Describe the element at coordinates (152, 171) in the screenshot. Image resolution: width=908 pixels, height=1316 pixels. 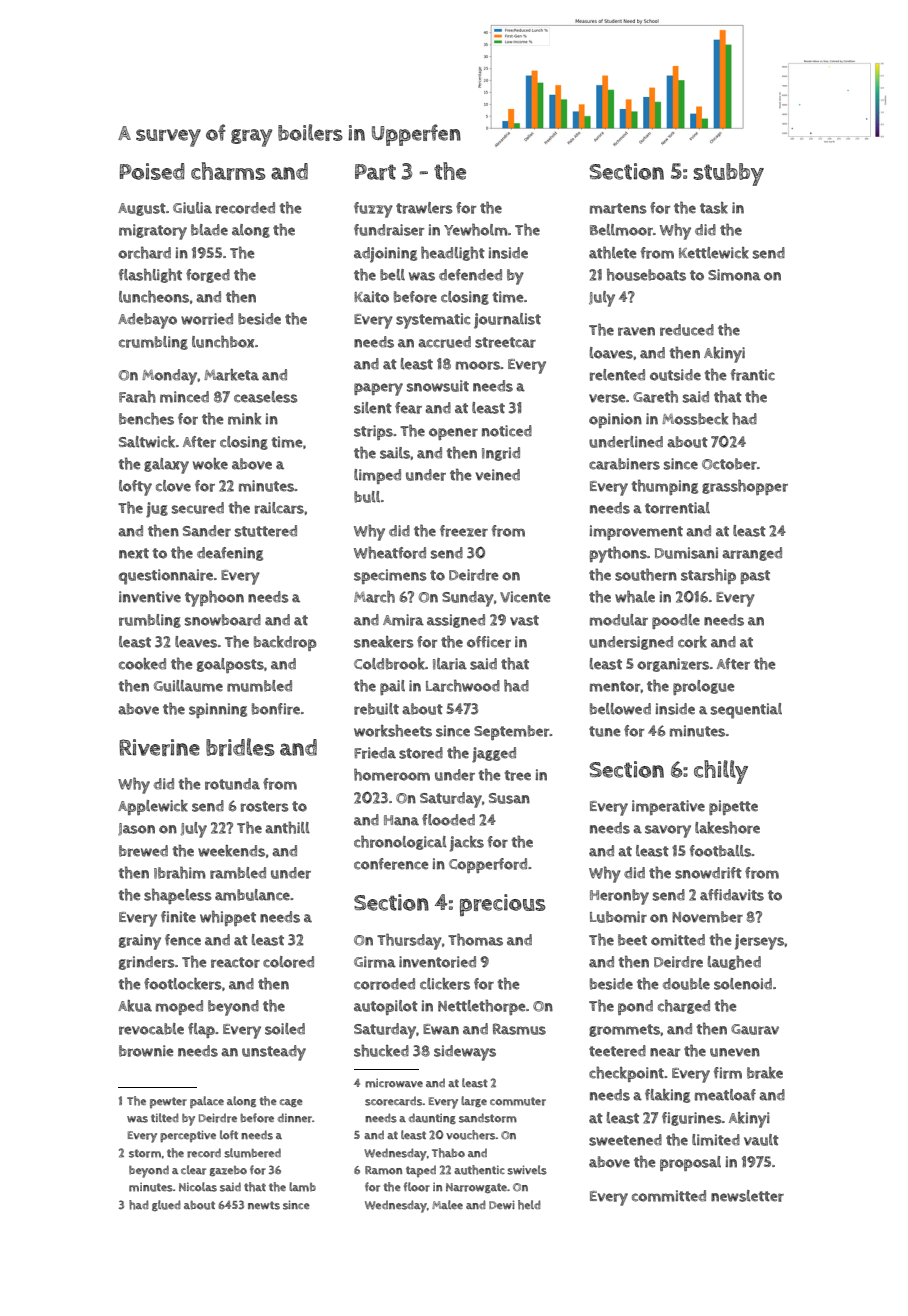
I see `Poised` at that location.
